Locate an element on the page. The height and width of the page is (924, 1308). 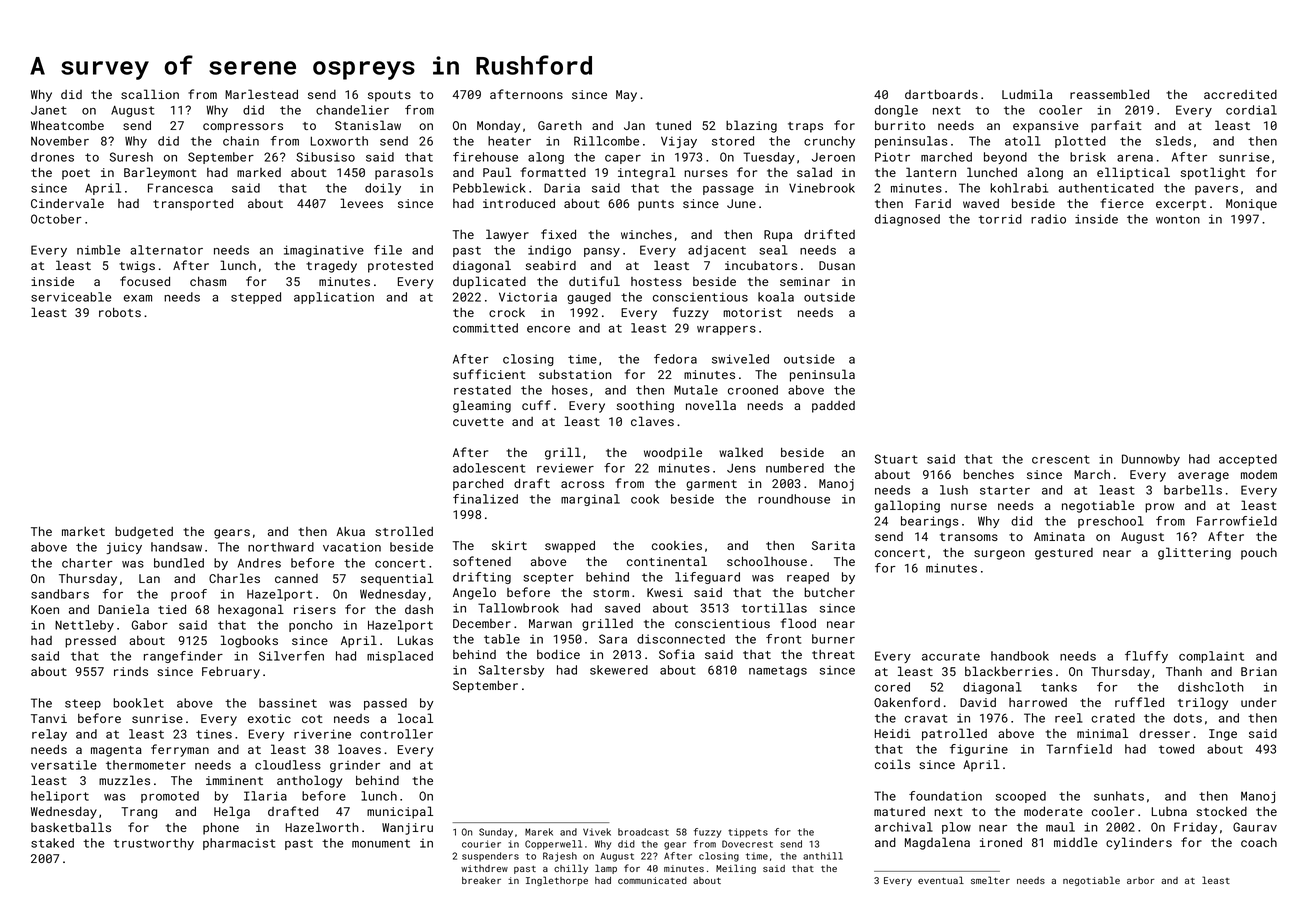
staked is located at coordinates (52, 843).
